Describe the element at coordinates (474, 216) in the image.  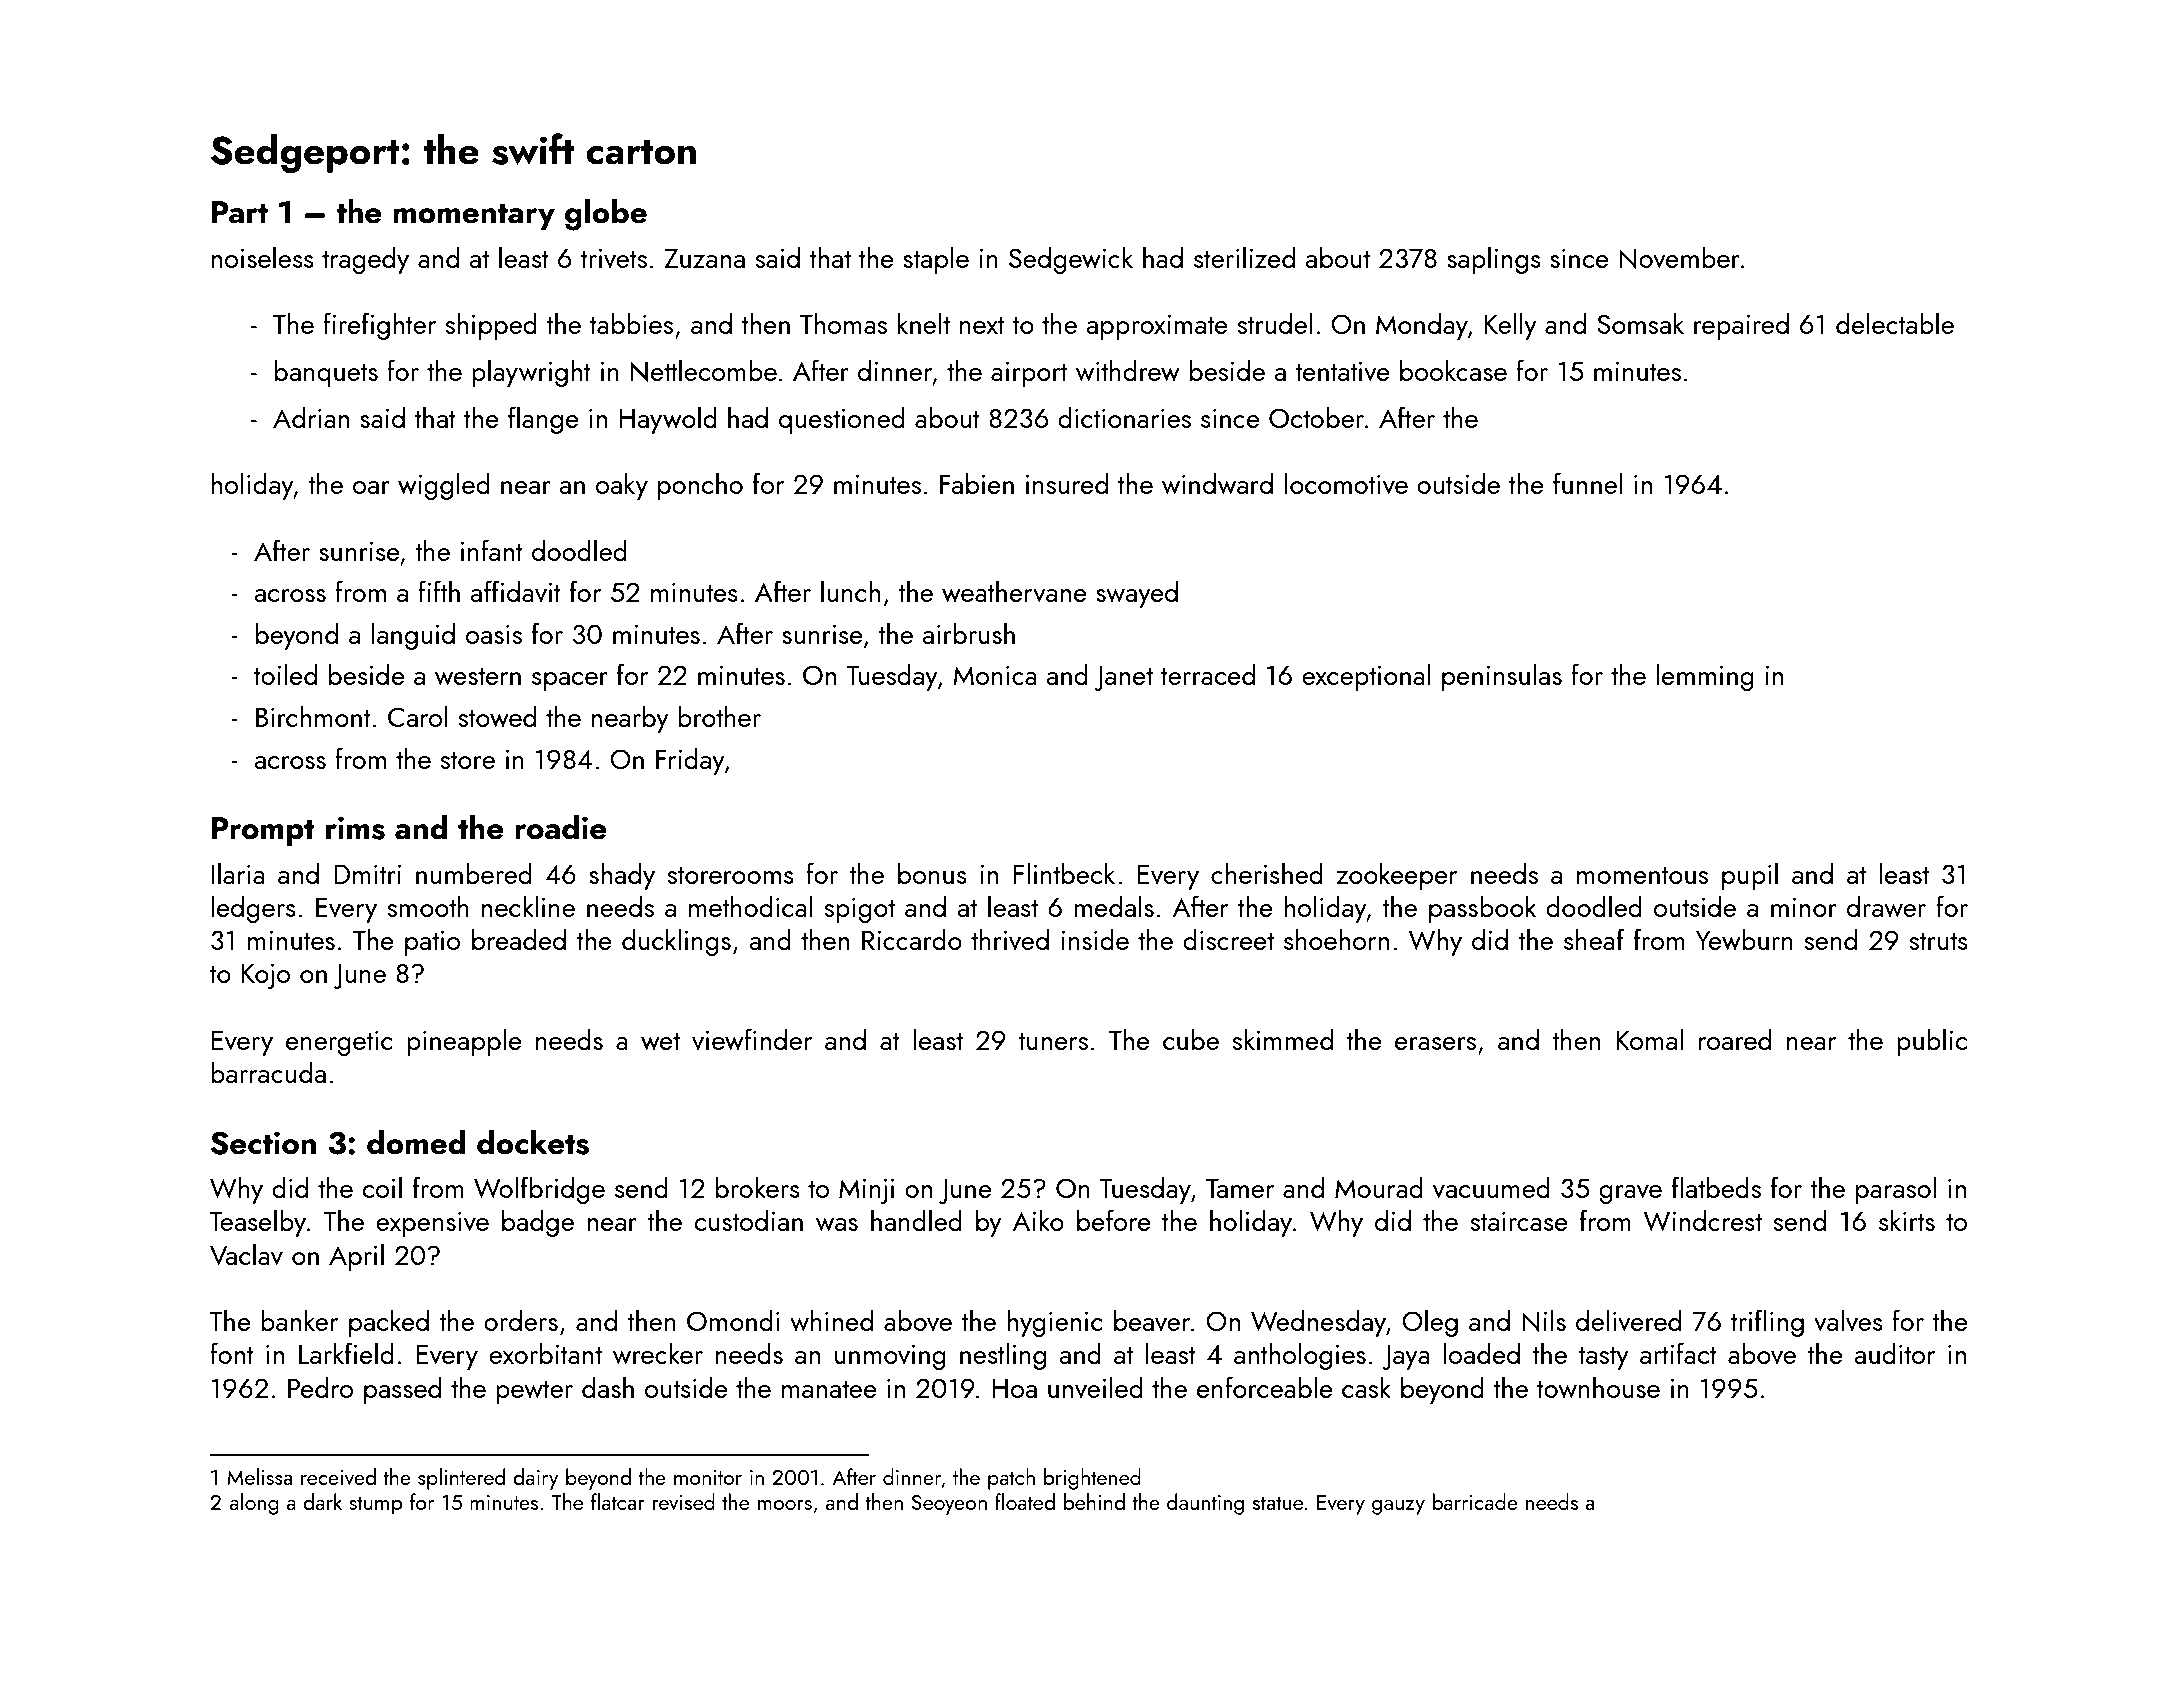
I see `momentary` at that location.
